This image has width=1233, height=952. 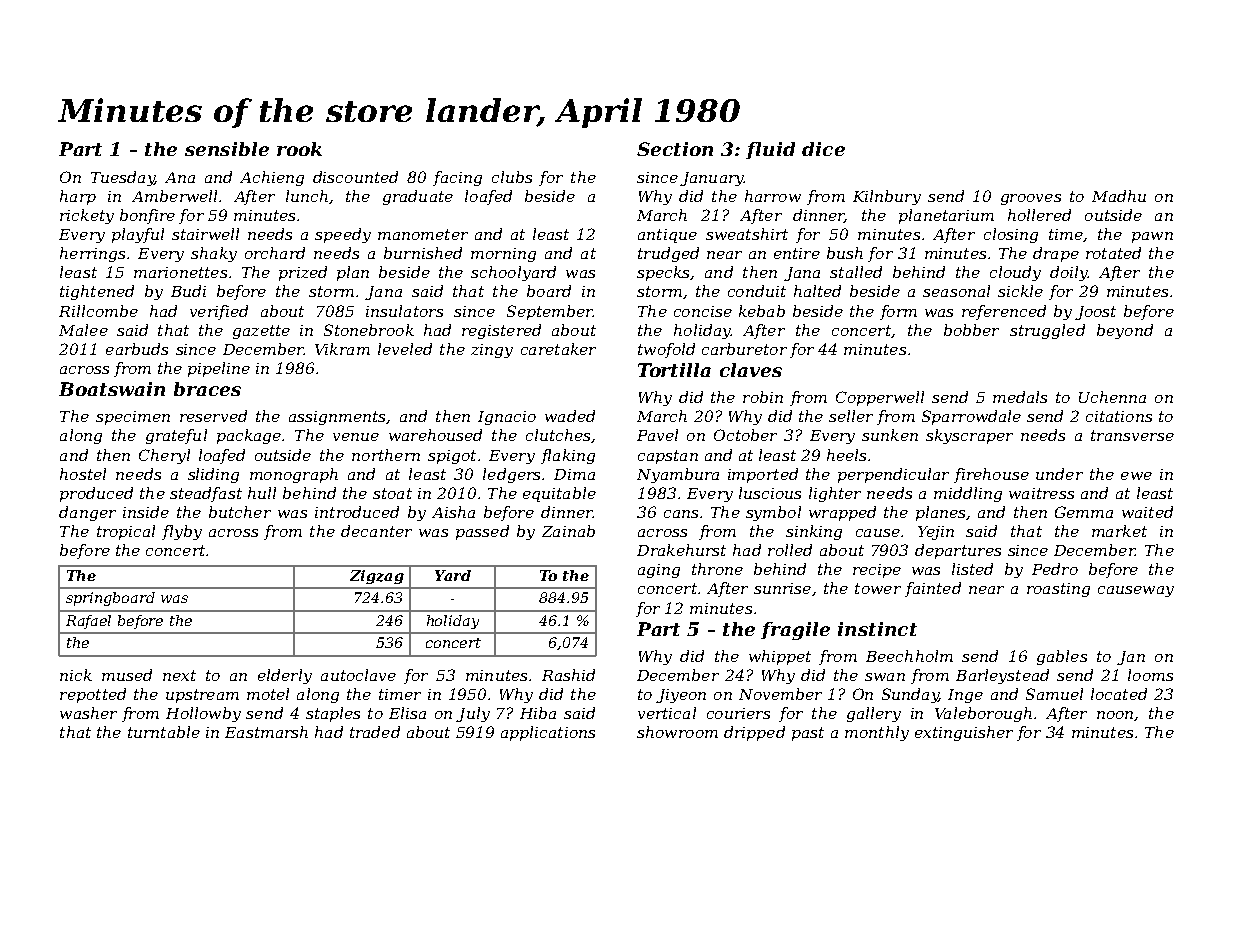 I want to click on fluid, so click(x=770, y=150).
